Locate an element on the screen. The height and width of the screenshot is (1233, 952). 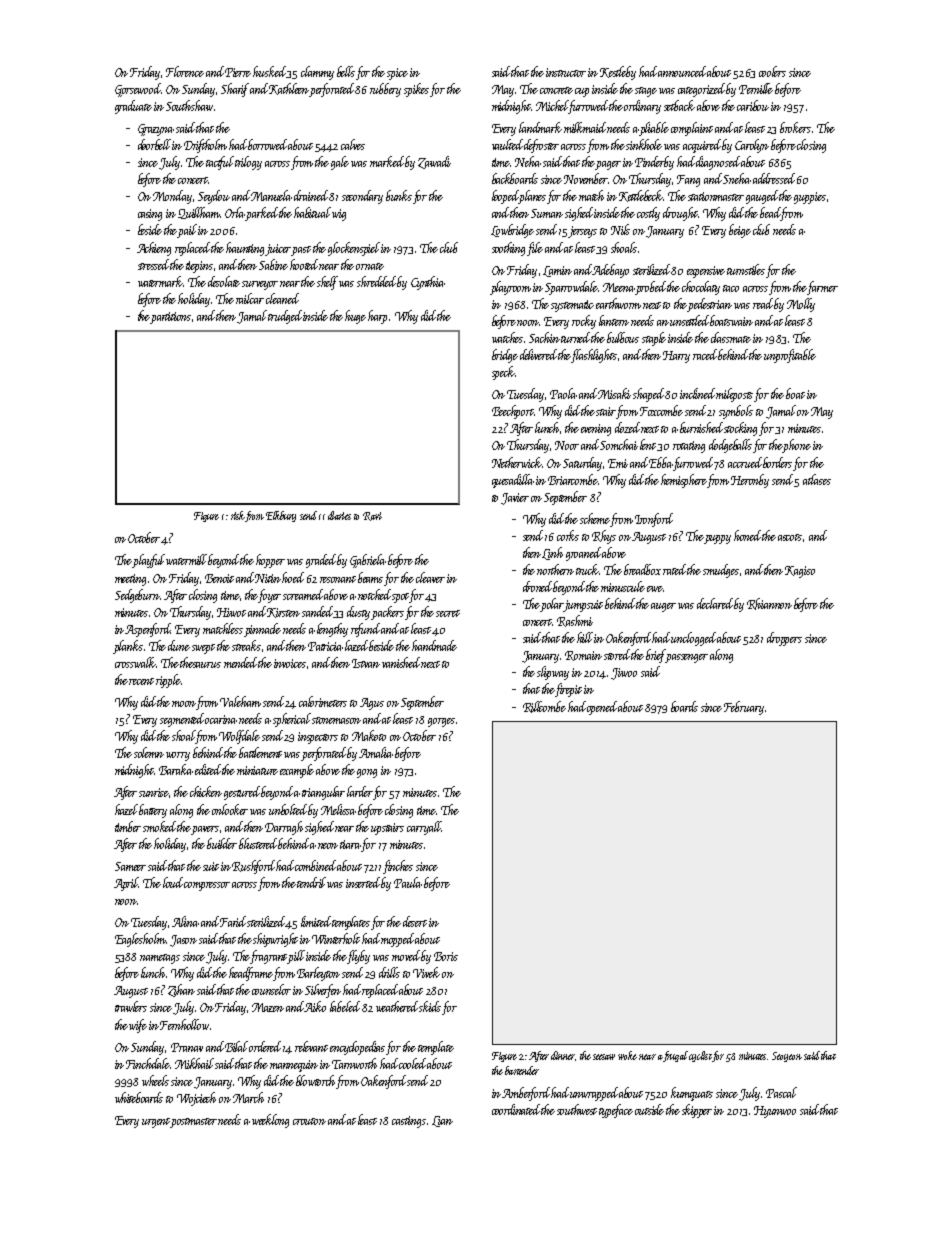
quesadilla is located at coordinates (513, 481).
